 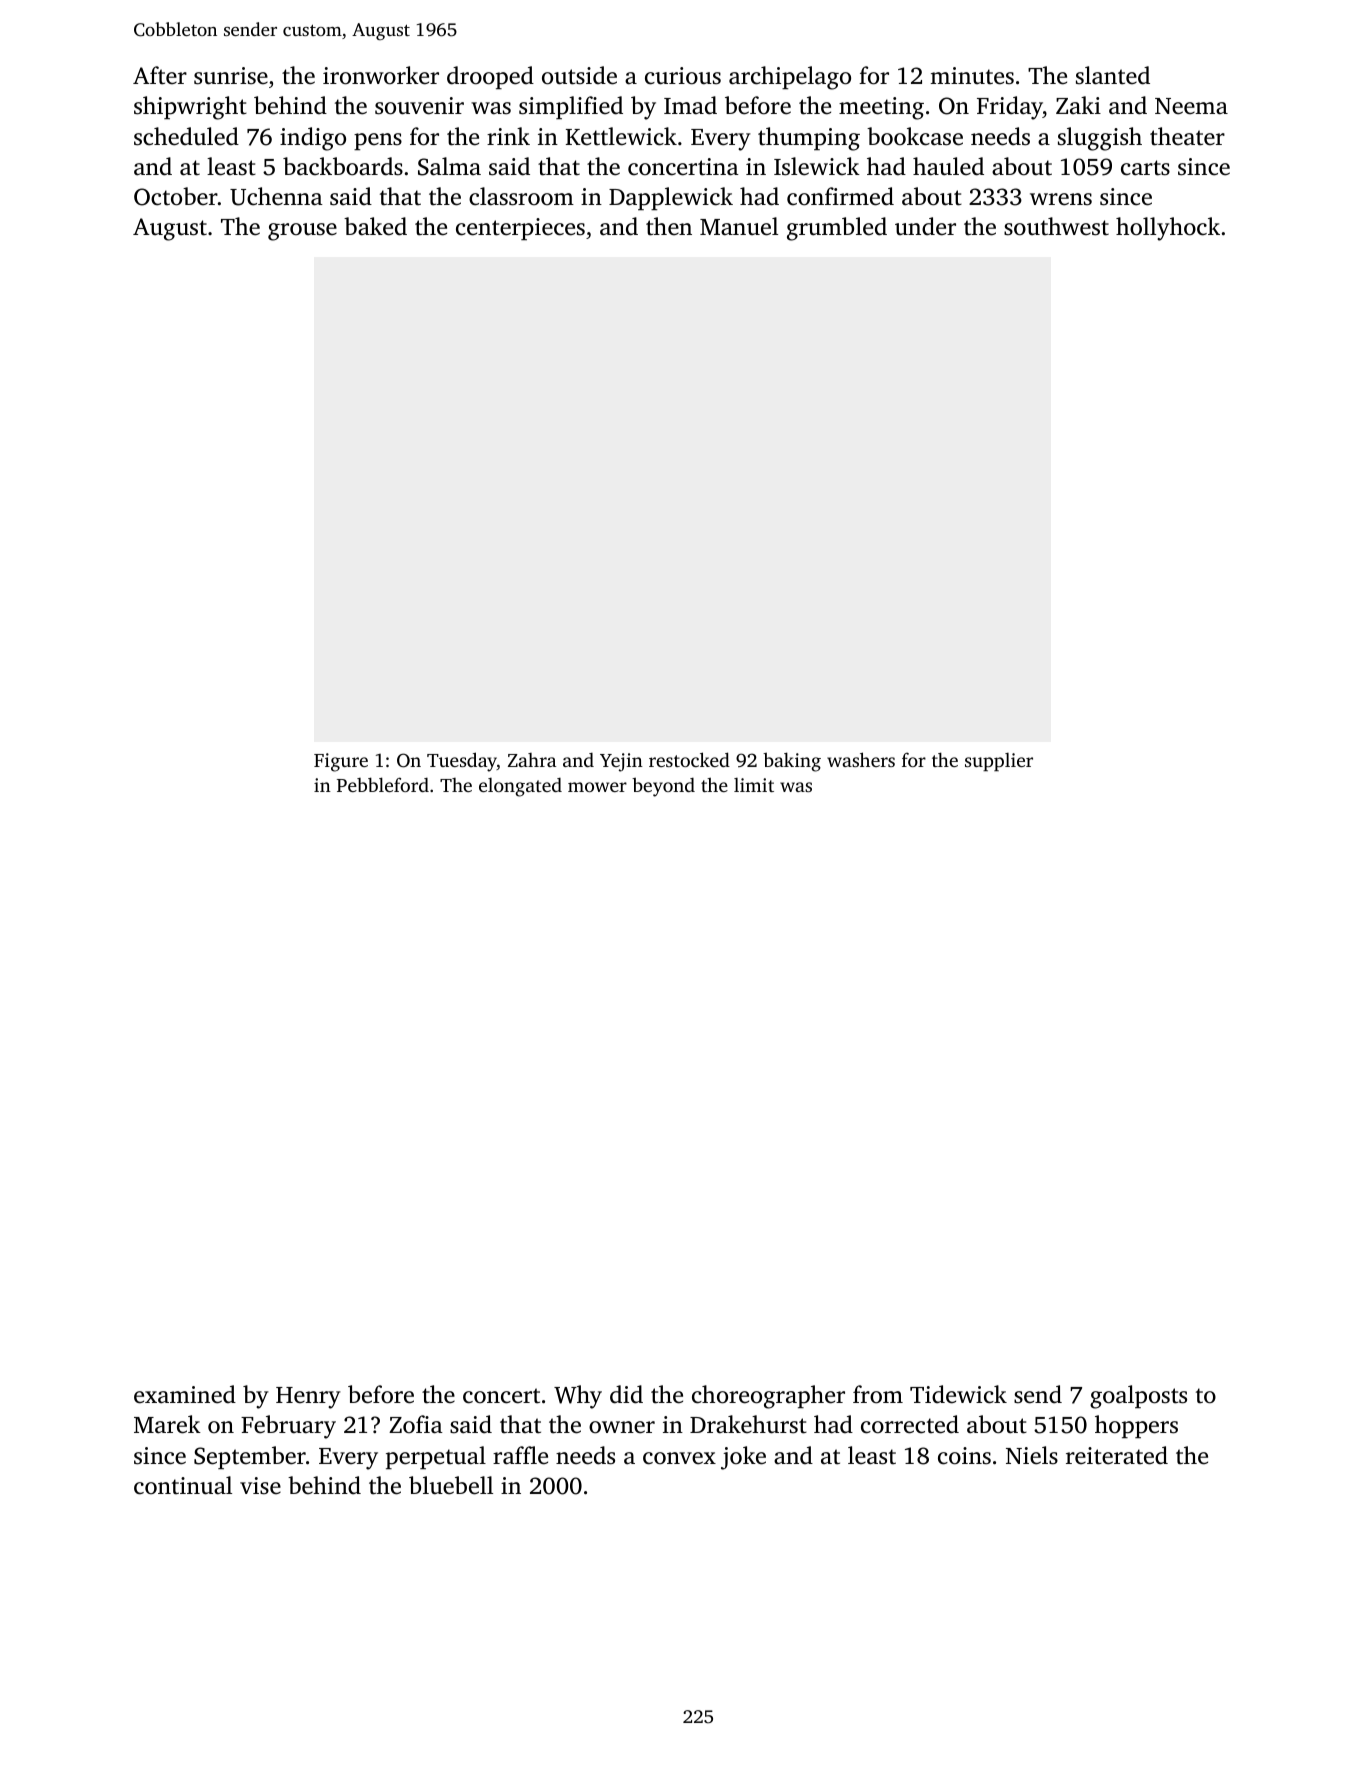 What do you see at coordinates (341, 762) in the image?
I see `Figure` at bounding box center [341, 762].
